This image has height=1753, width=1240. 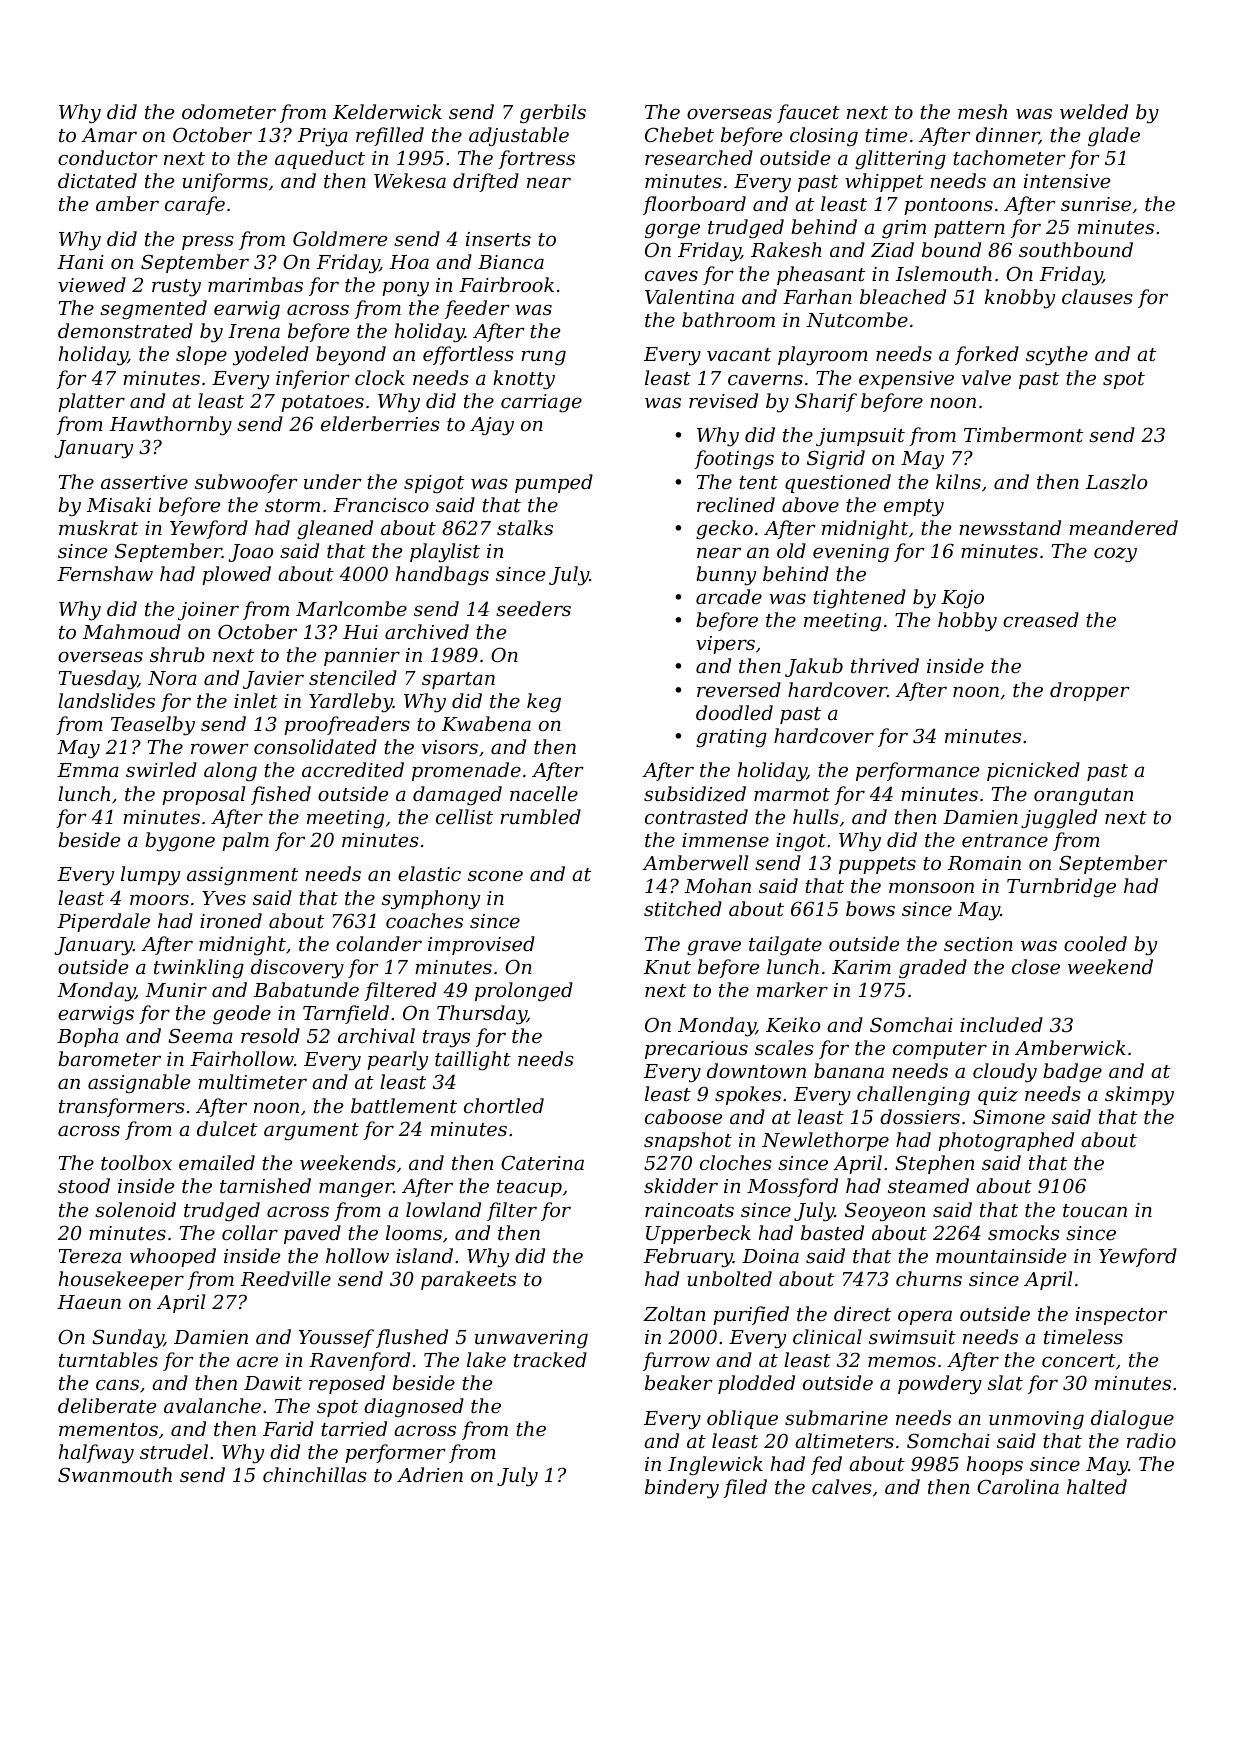 What do you see at coordinates (1123, 527) in the image?
I see `meandered` at bounding box center [1123, 527].
